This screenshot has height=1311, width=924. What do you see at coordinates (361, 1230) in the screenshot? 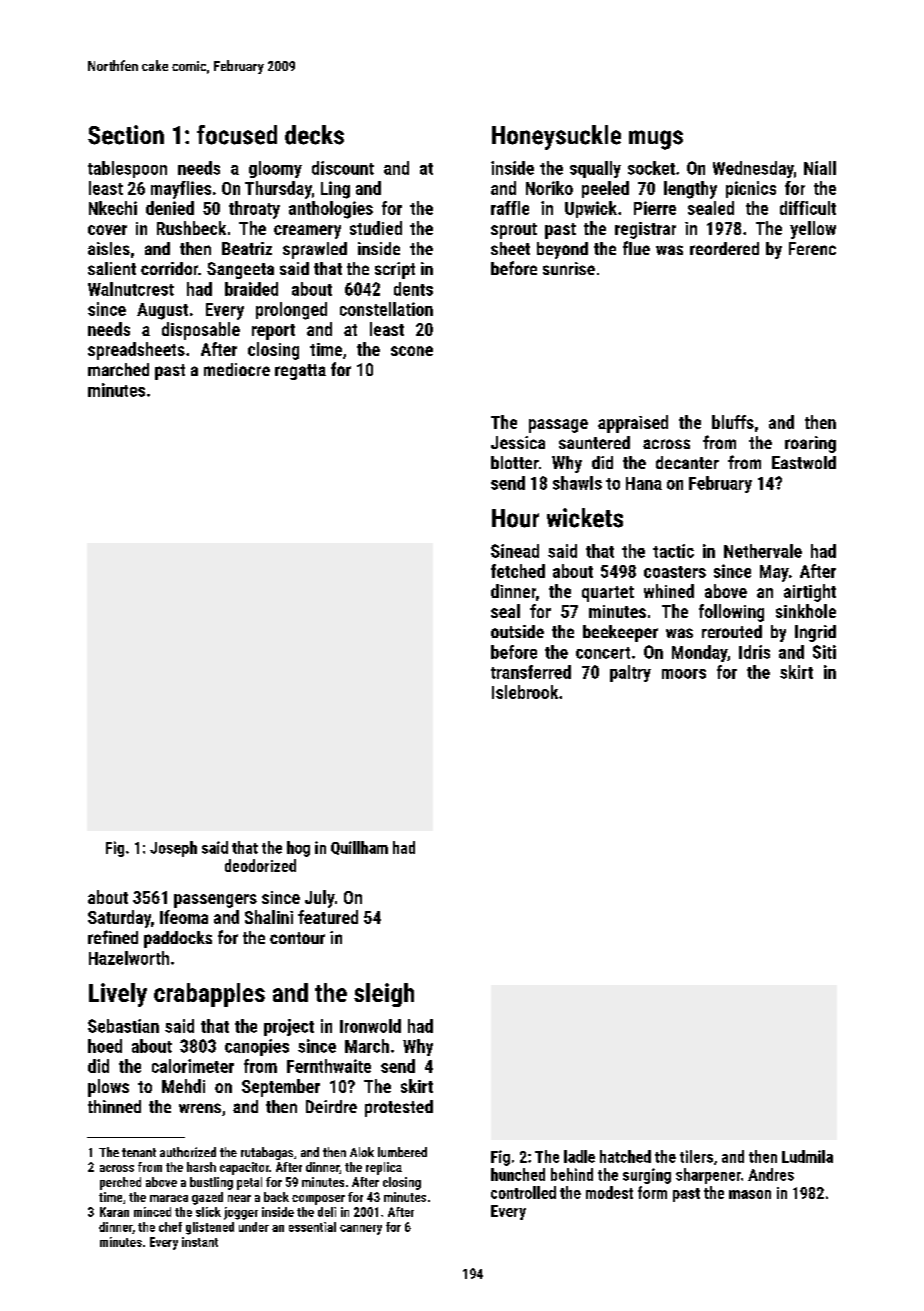
I see `cannery` at bounding box center [361, 1230].
